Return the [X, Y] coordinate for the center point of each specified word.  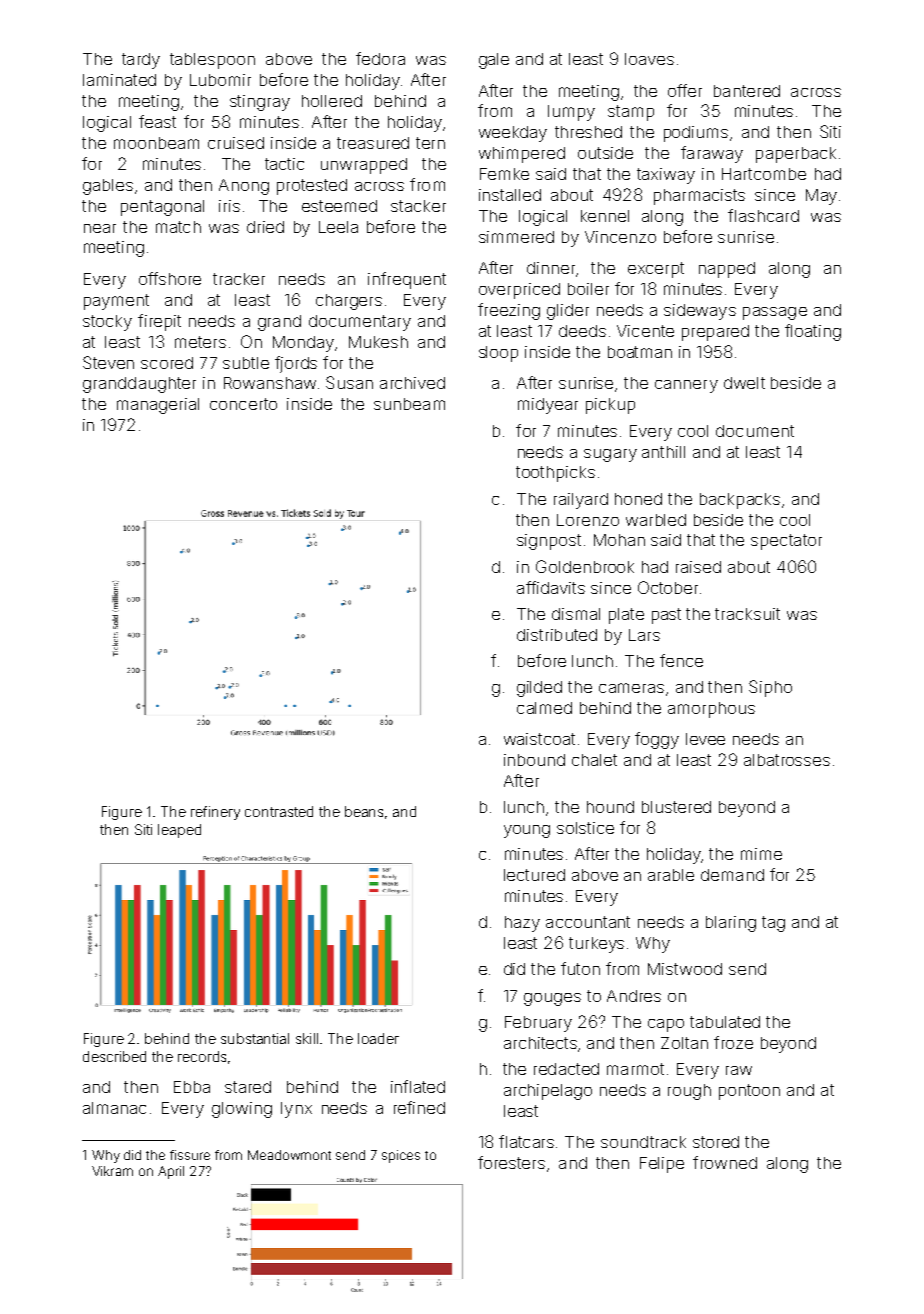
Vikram [112, 1171]
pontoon [749, 1092]
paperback [796, 155]
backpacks [740, 501]
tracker [239, 279]
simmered [516, 237]
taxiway [666, 176]
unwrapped [364, 166]
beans [364, 811]
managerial [158, 406]
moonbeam [156, 143]
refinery [215, 813]
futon [580, 968]
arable [671, 875]
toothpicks [555, 474]
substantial [255, 1038]
